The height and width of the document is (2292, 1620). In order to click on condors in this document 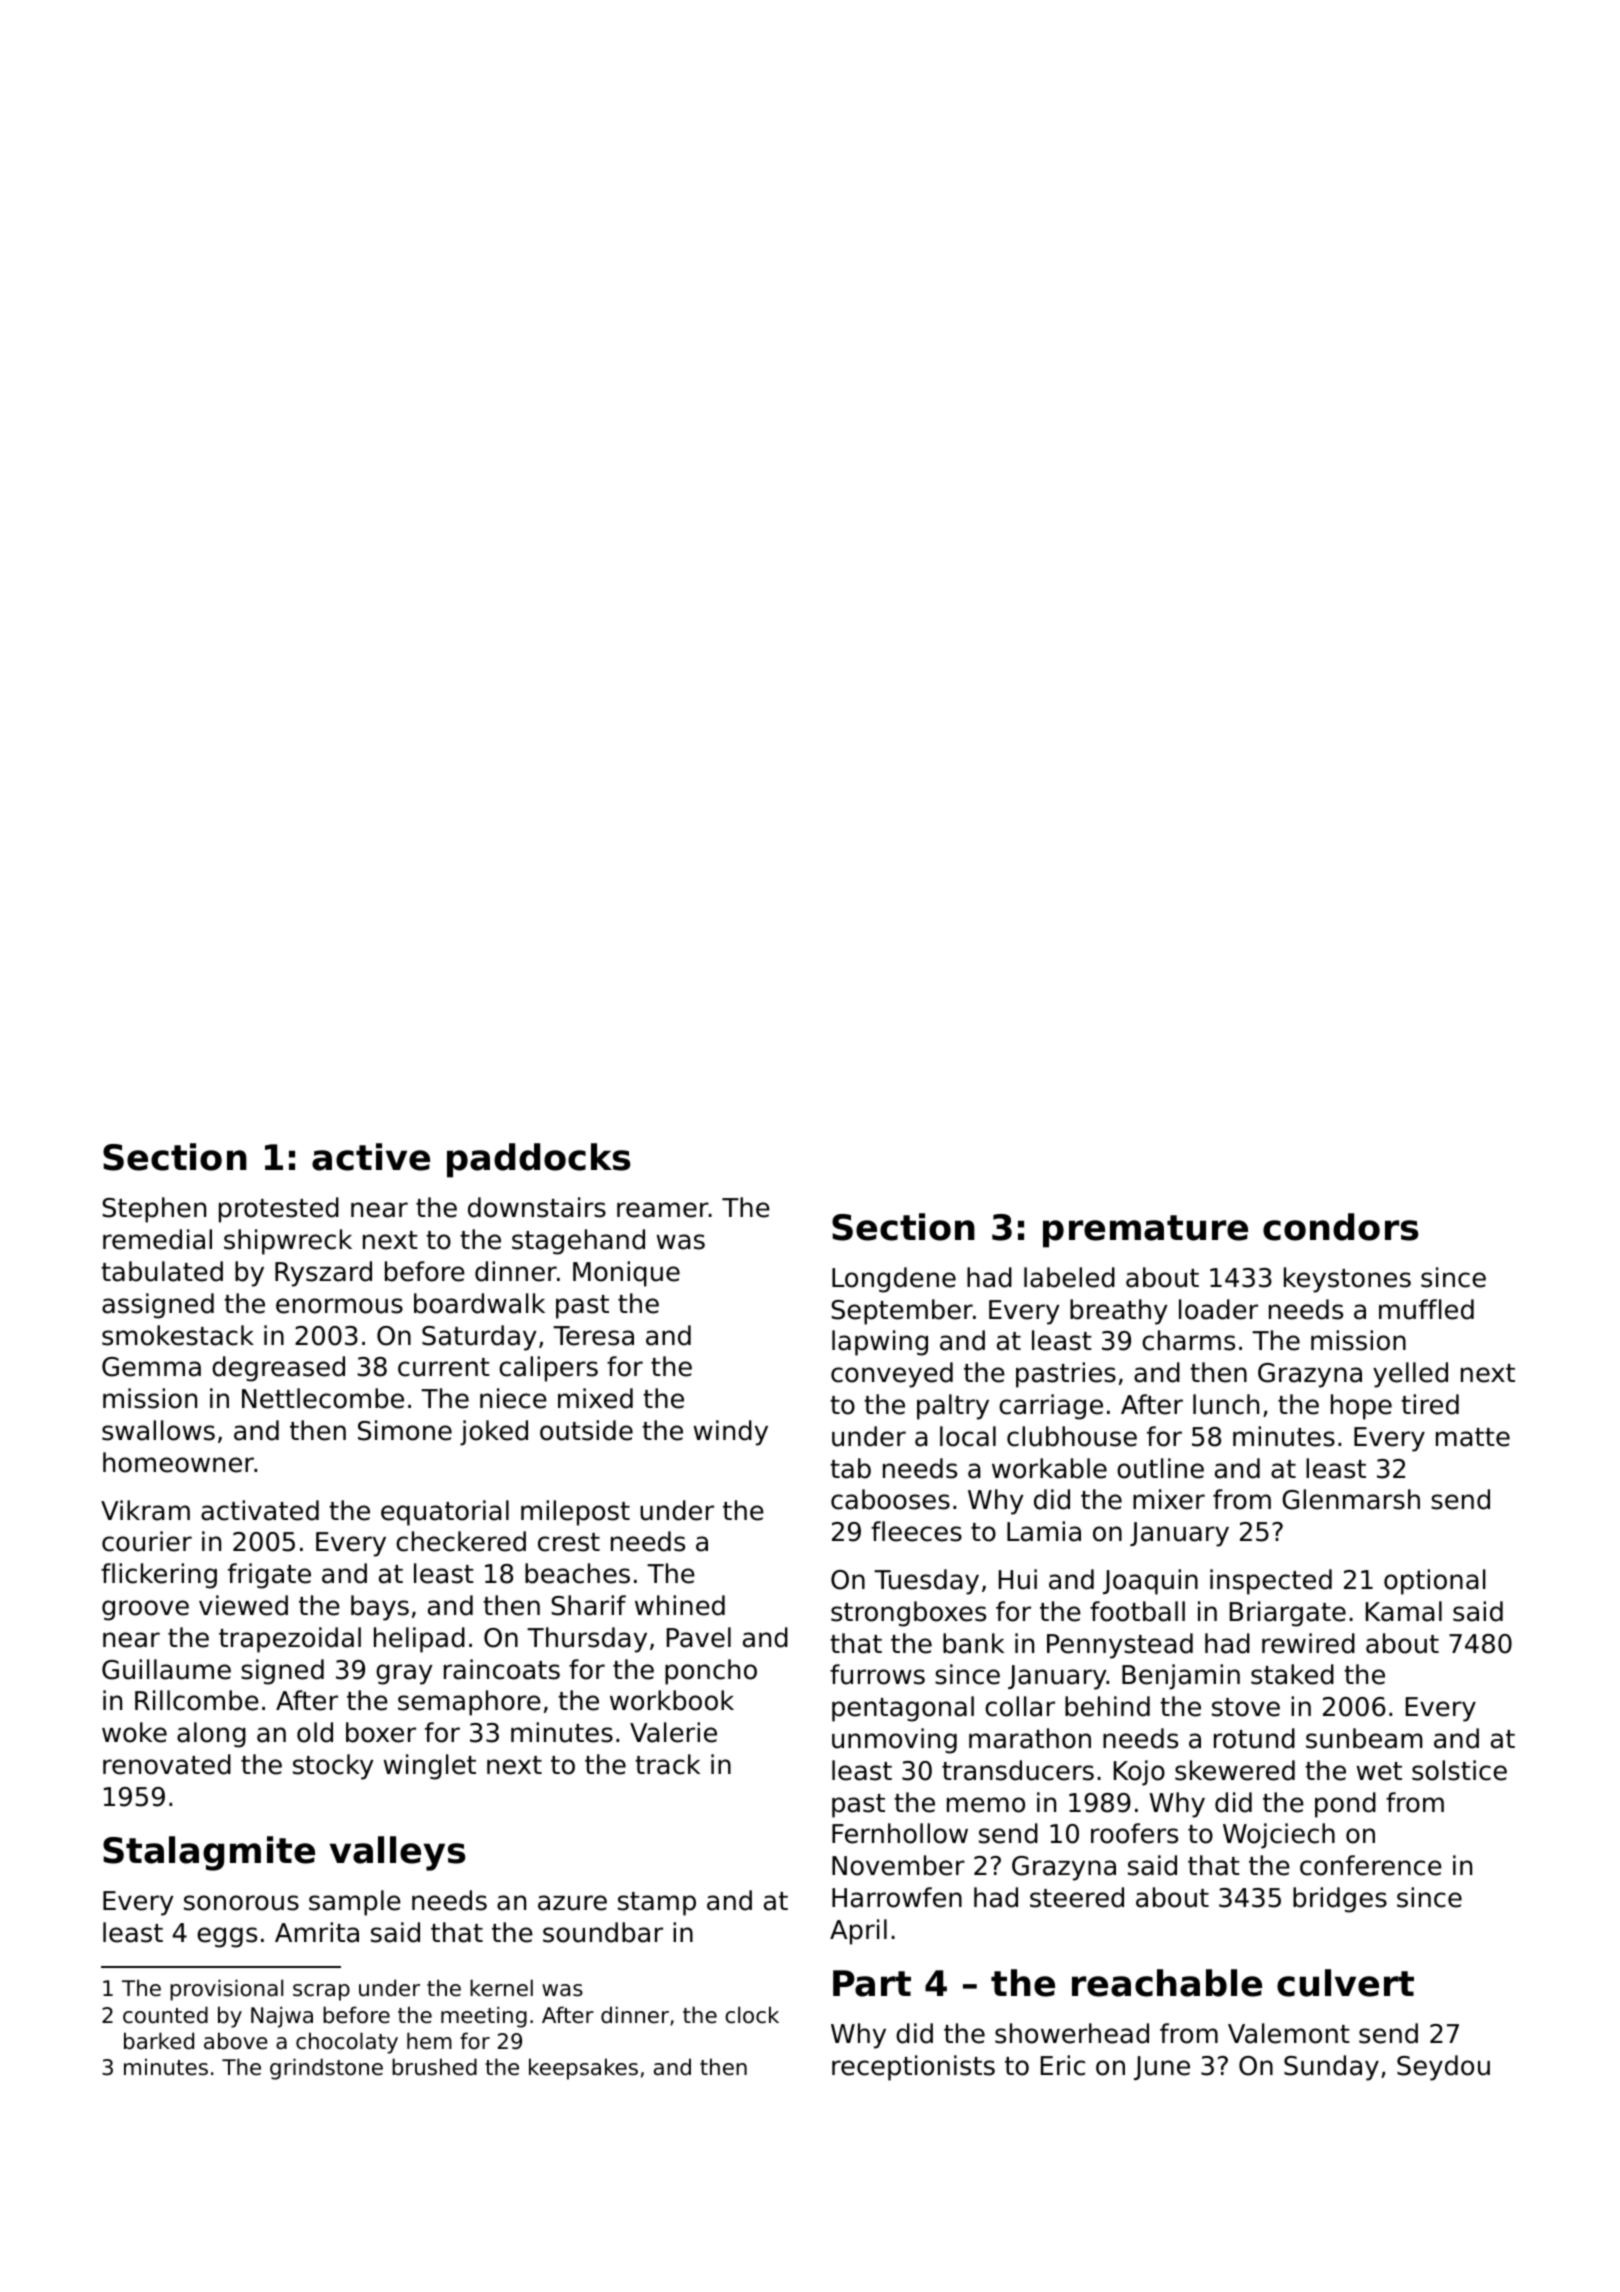, I will do `click(1340, 1227)`.
